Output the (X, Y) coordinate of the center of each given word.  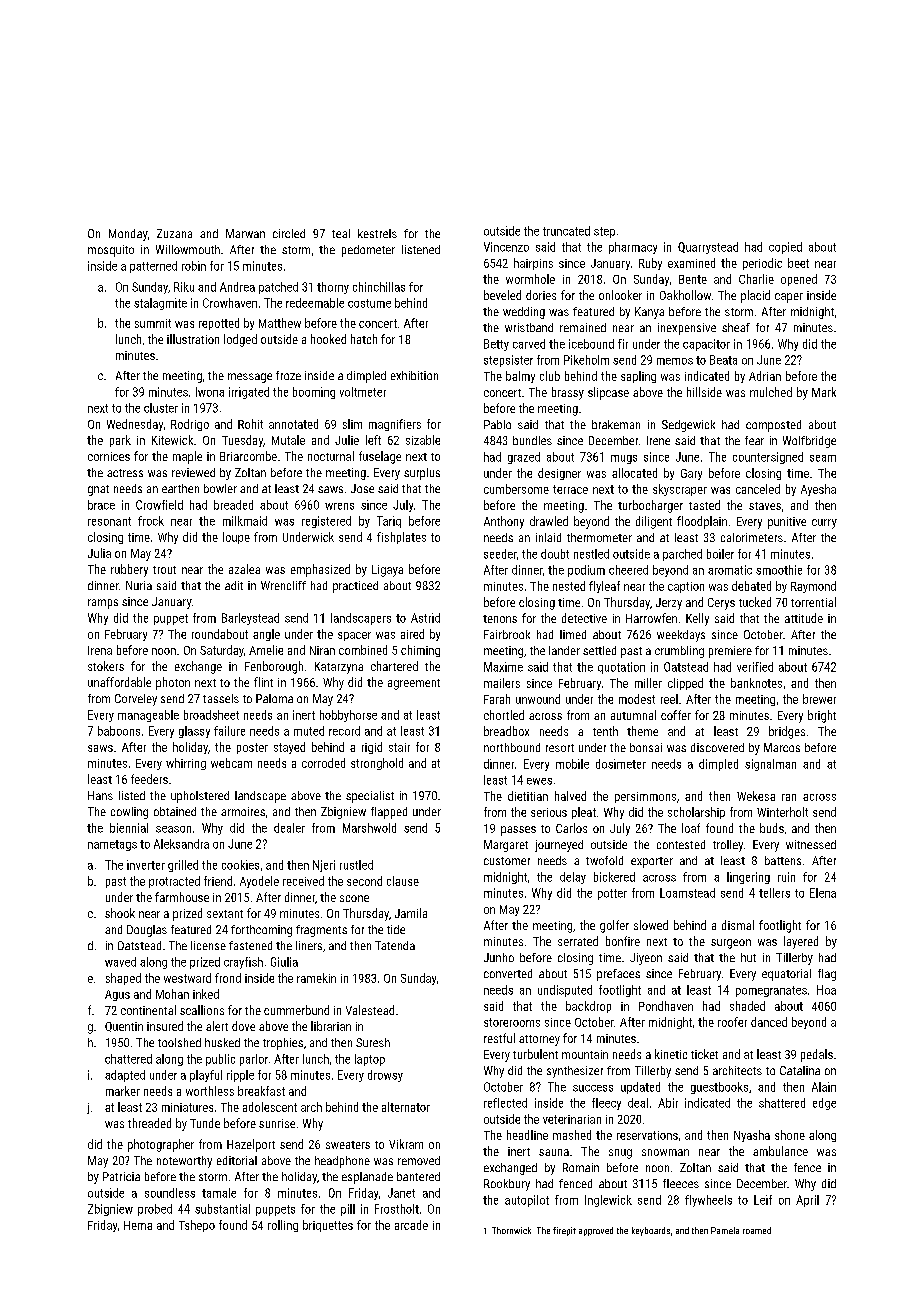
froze (288, 375)
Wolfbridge (809, 442)
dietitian (528, 796)
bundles (532, 440)
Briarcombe (248, 456)
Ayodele (259, 882)
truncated (566, 231)
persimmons (645, 797)
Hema (138, 1225)
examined (691, 263)
